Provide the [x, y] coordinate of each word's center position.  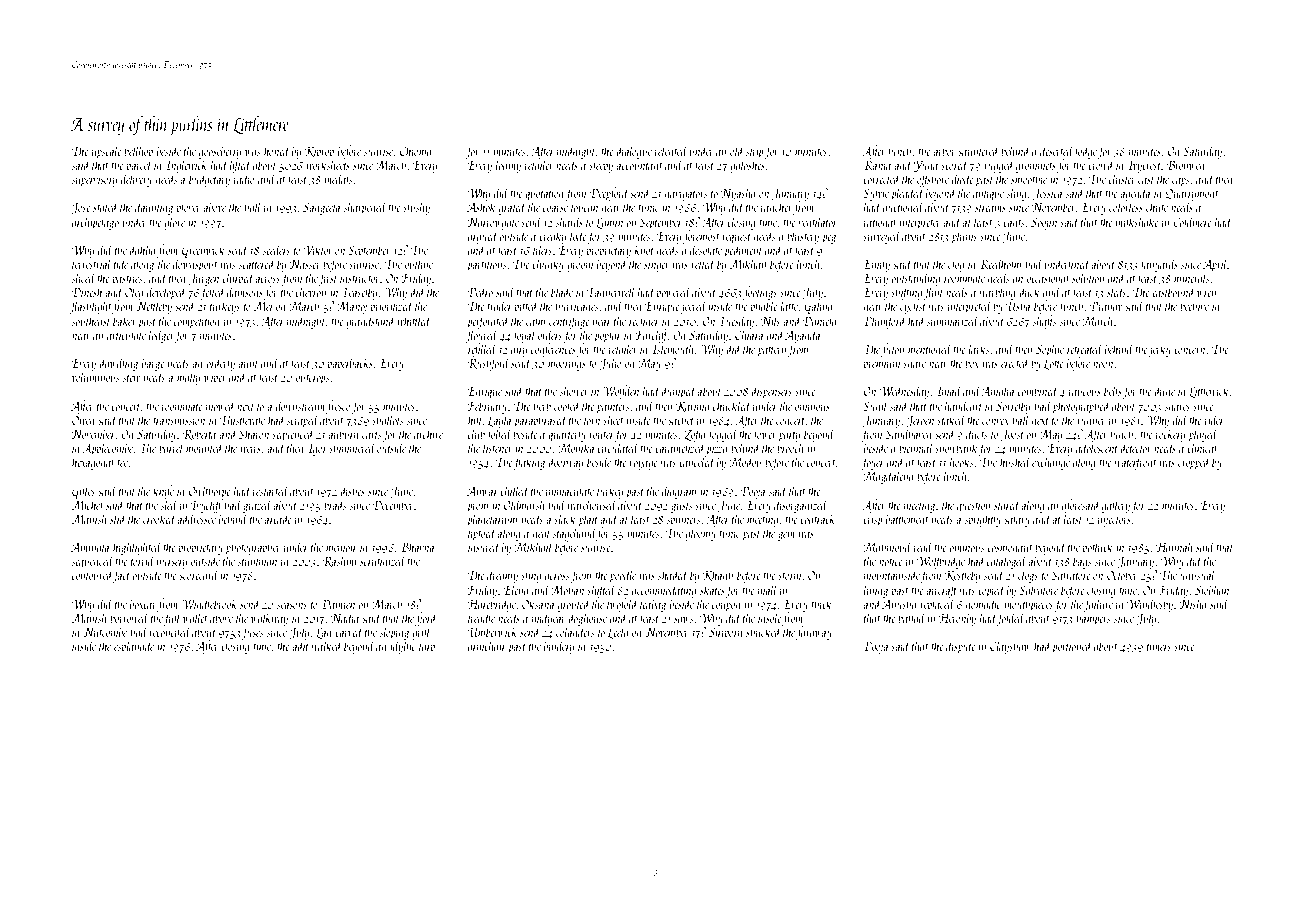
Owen [83, 420]
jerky [1159, 350]
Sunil [876, 405]
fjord [426, 619]
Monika [576, 447]
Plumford [885, 322]
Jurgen [204, 279]
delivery [136, 180]
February [487, 407]
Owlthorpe [210, 492]
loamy [508, 166]
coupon [726, 607]
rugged [999, 166]
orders [550, 334]
